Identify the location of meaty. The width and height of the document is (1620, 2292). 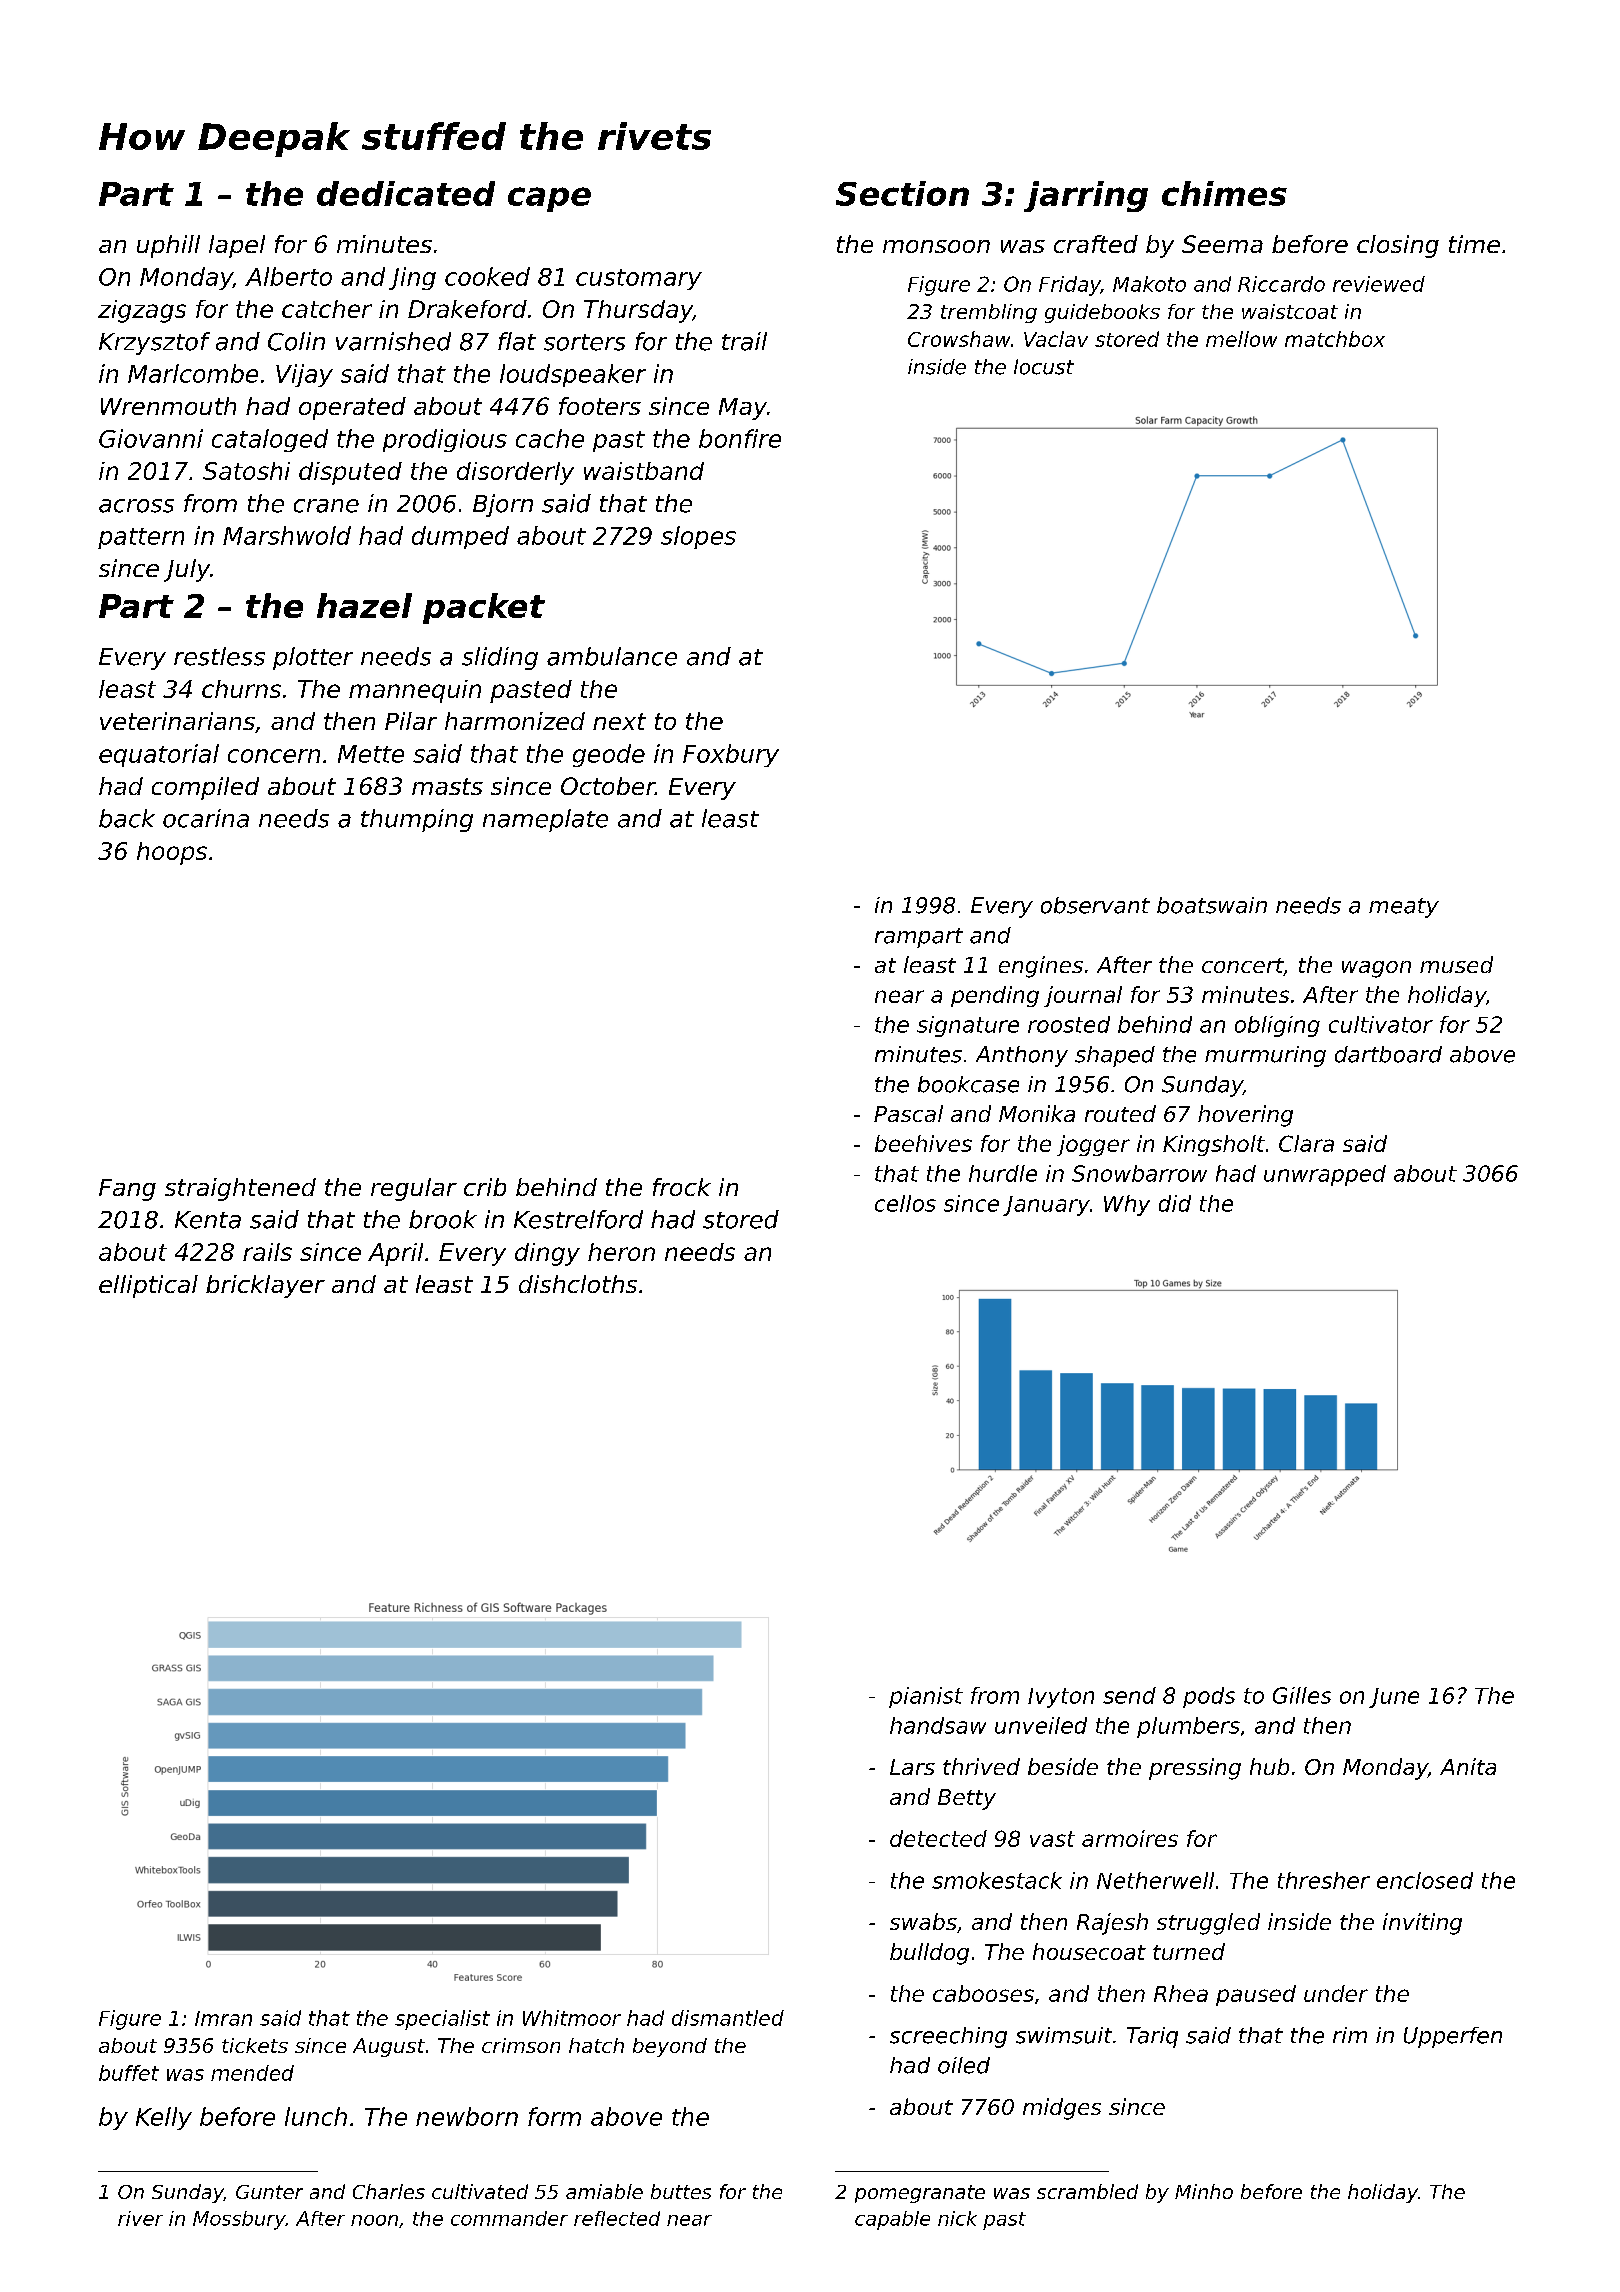
(1404, 908).
